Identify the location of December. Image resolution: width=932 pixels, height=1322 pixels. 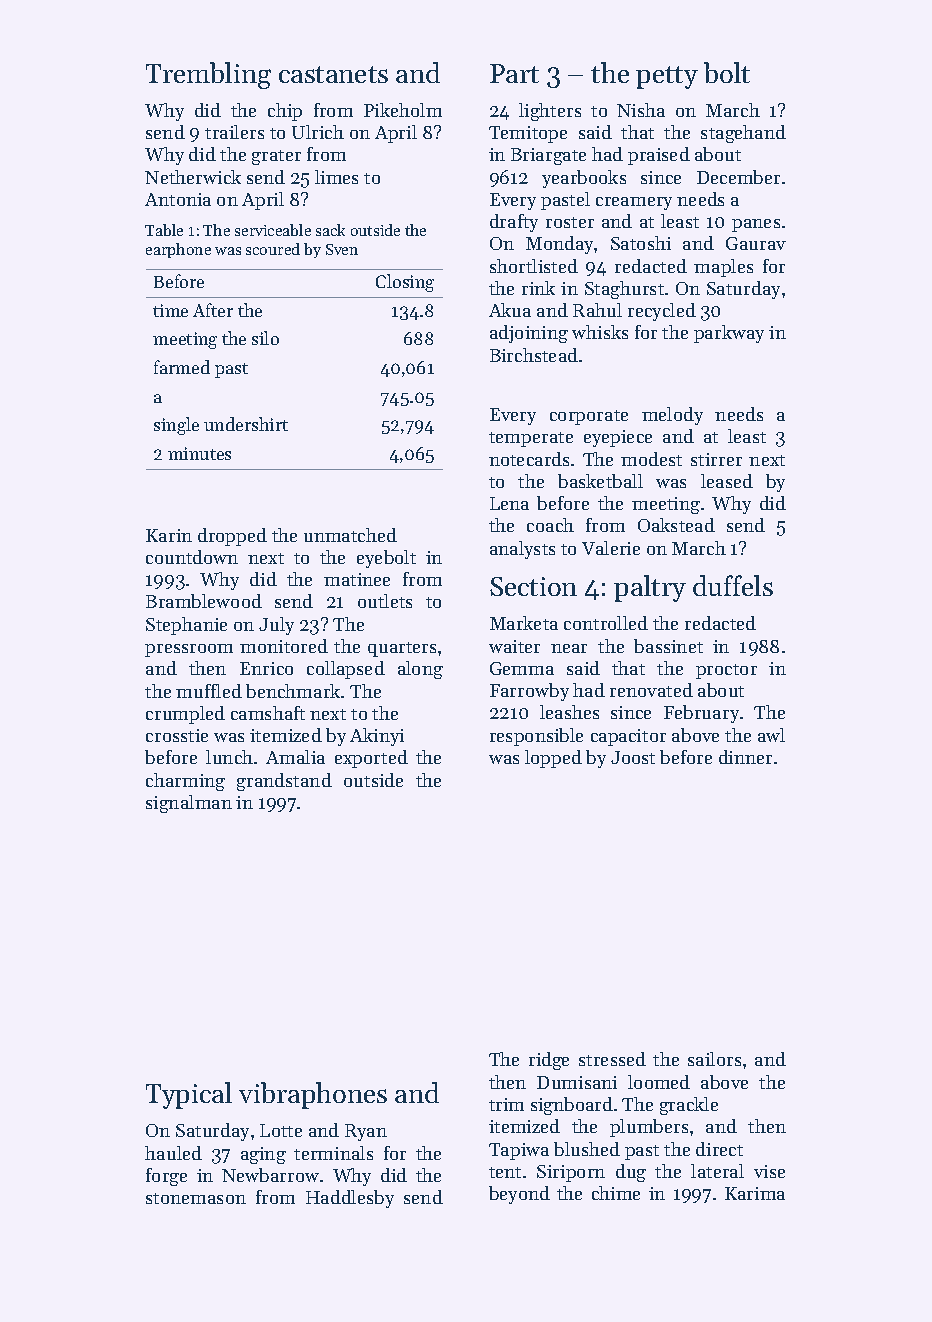
(738, 177).
